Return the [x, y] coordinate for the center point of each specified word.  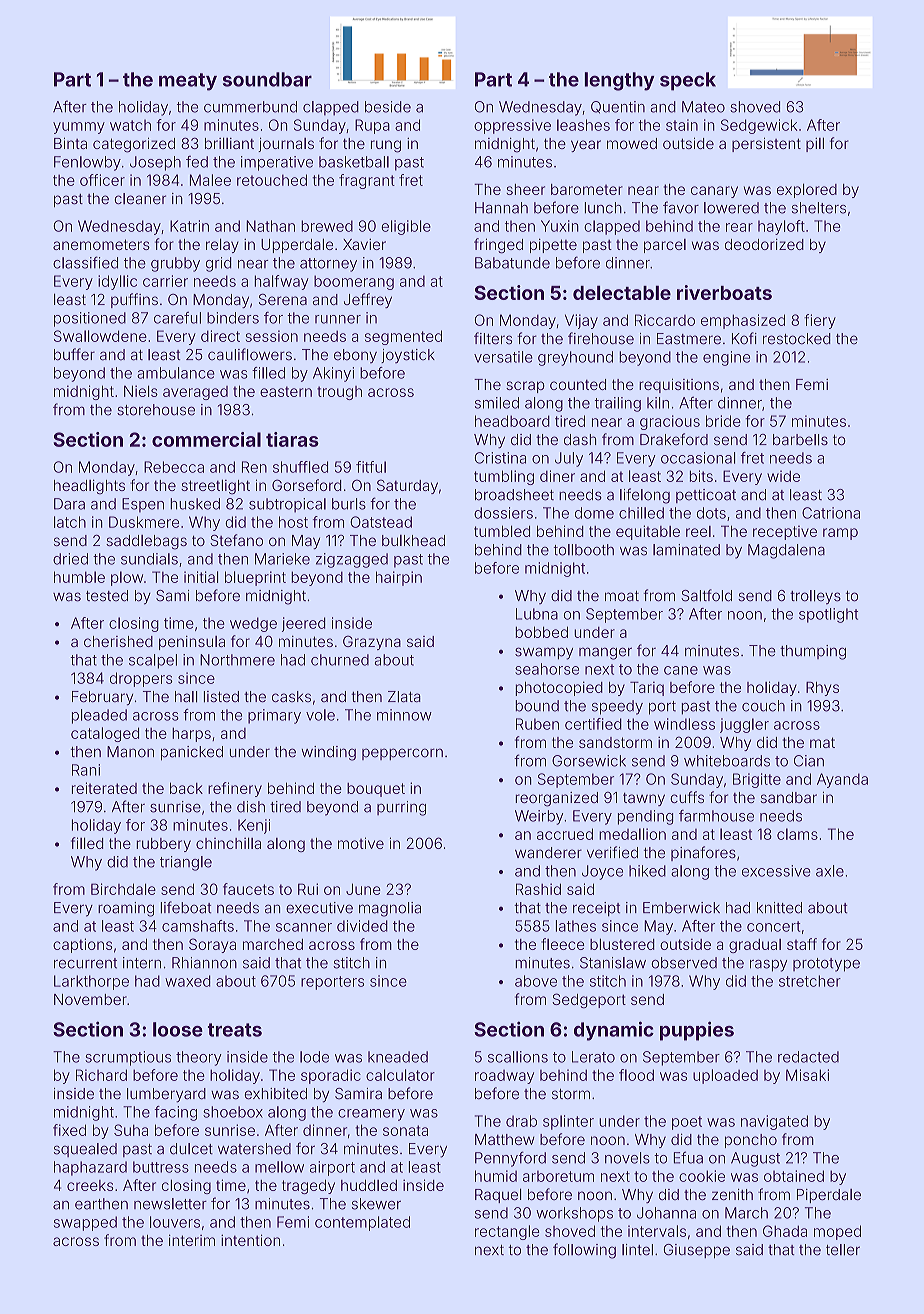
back [186, 788]
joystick [408, 356]
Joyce [602, 872]
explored [807, 190]
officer [102, 180]
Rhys [822, 689]
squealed [85, 1150]
